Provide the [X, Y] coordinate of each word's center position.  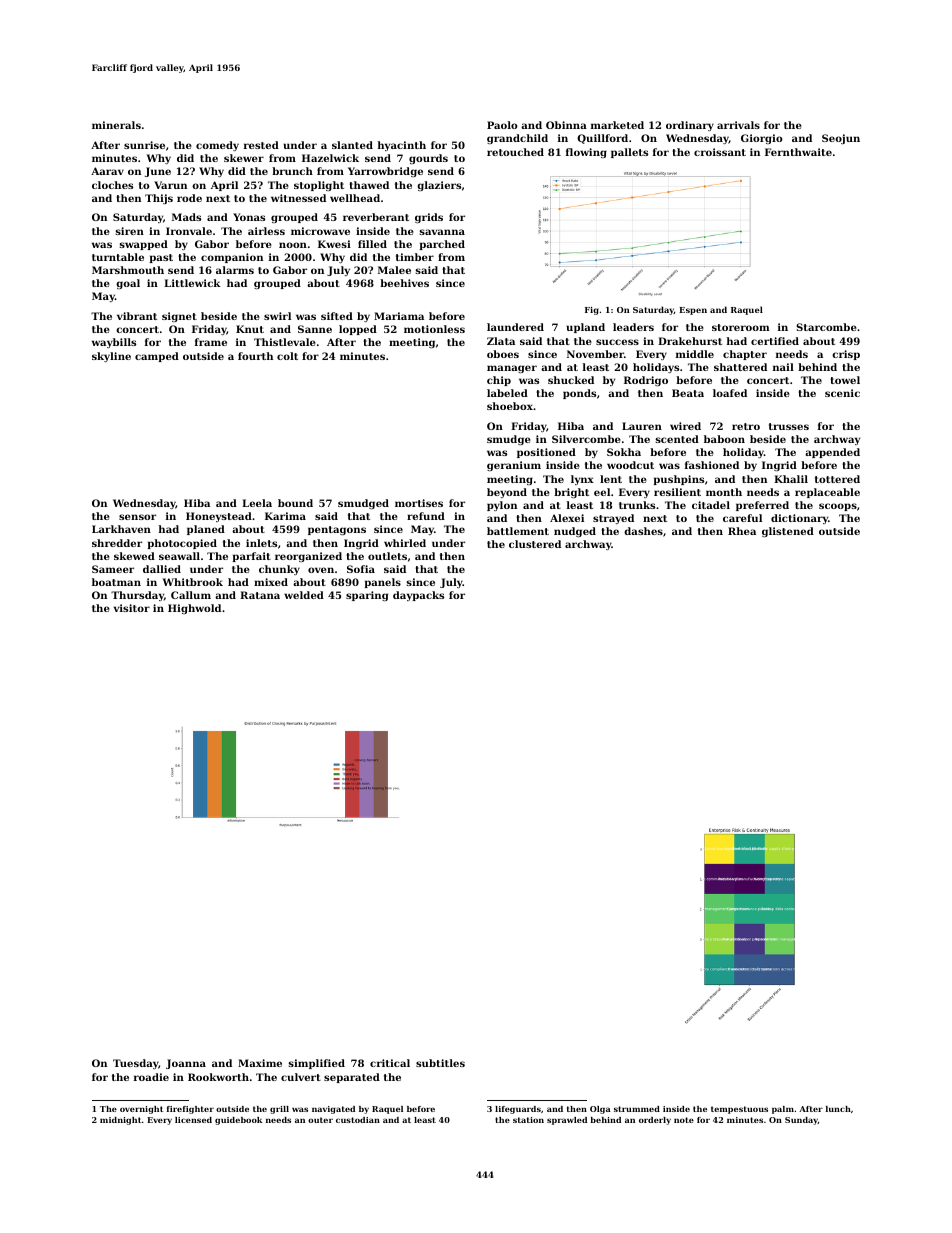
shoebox [510, 406]
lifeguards [518, 1110]
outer [320, 1120]
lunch [838, 1109]
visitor [131, 608]
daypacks [418, 596]
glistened [788, 532]
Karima [285, 516]
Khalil [791, 479]
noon [293, 245]
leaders [633, 327]
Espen [693, 311]
